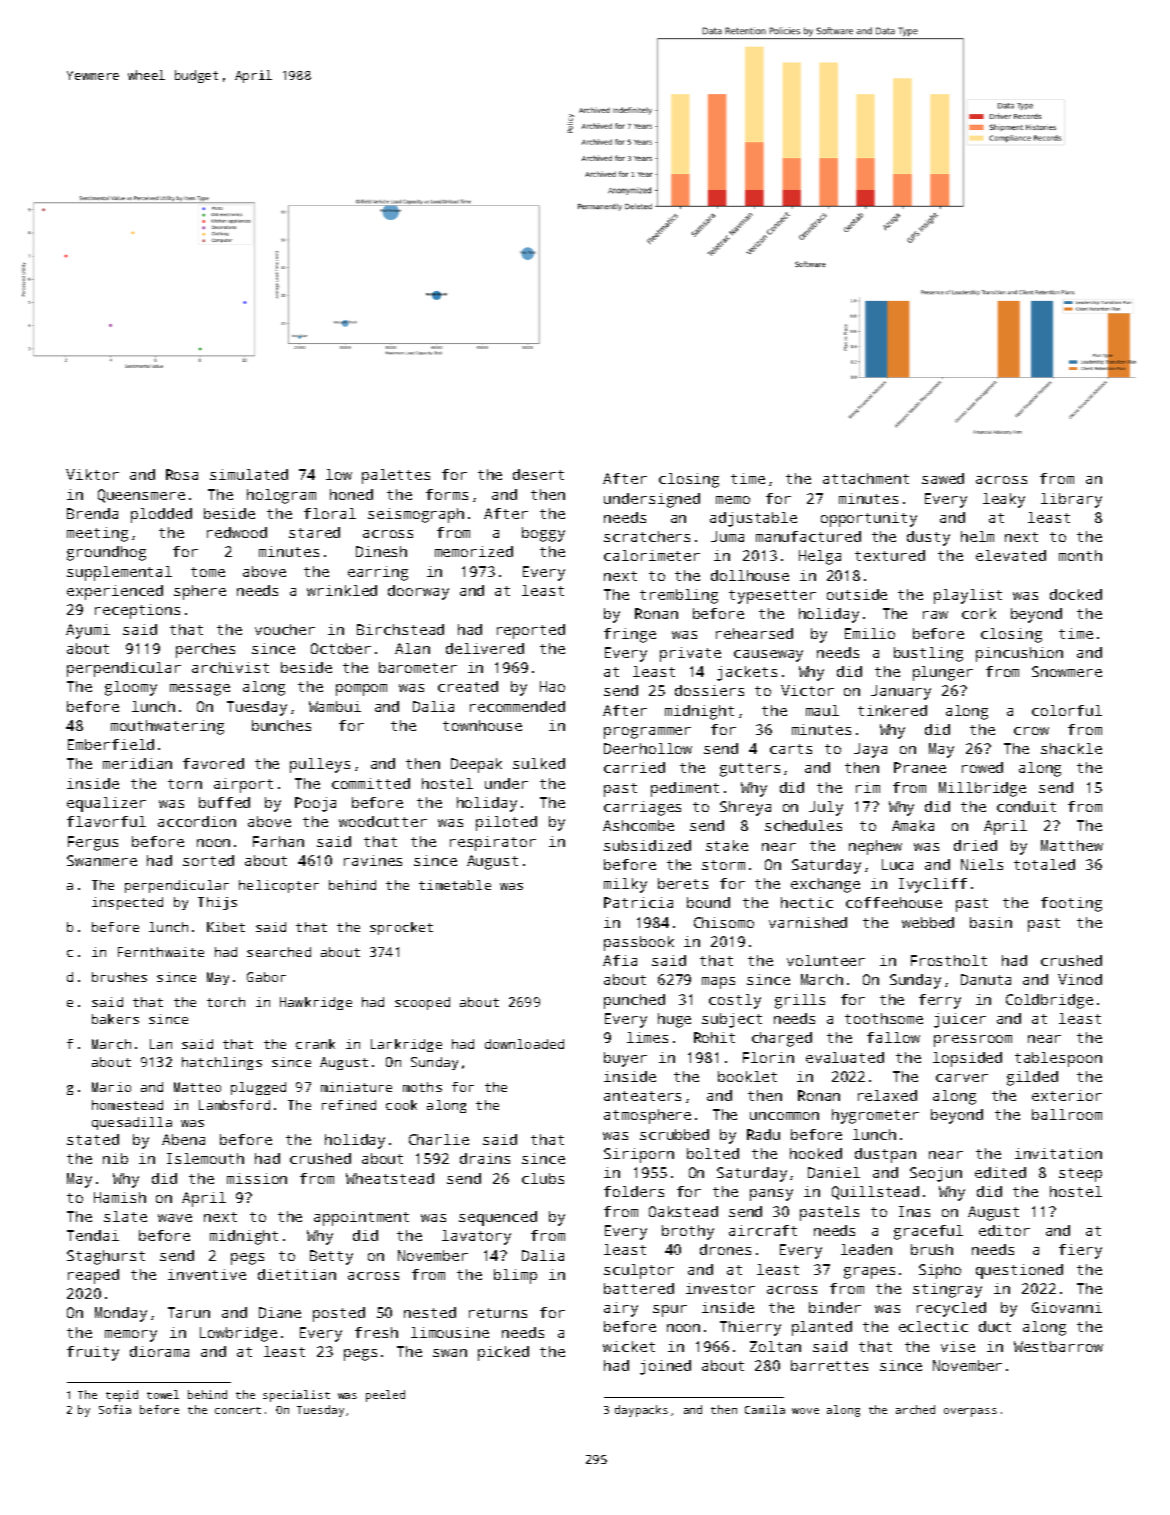  Describe the element at coordinates (1071, 904) in the page. I see `footing` at that location.
